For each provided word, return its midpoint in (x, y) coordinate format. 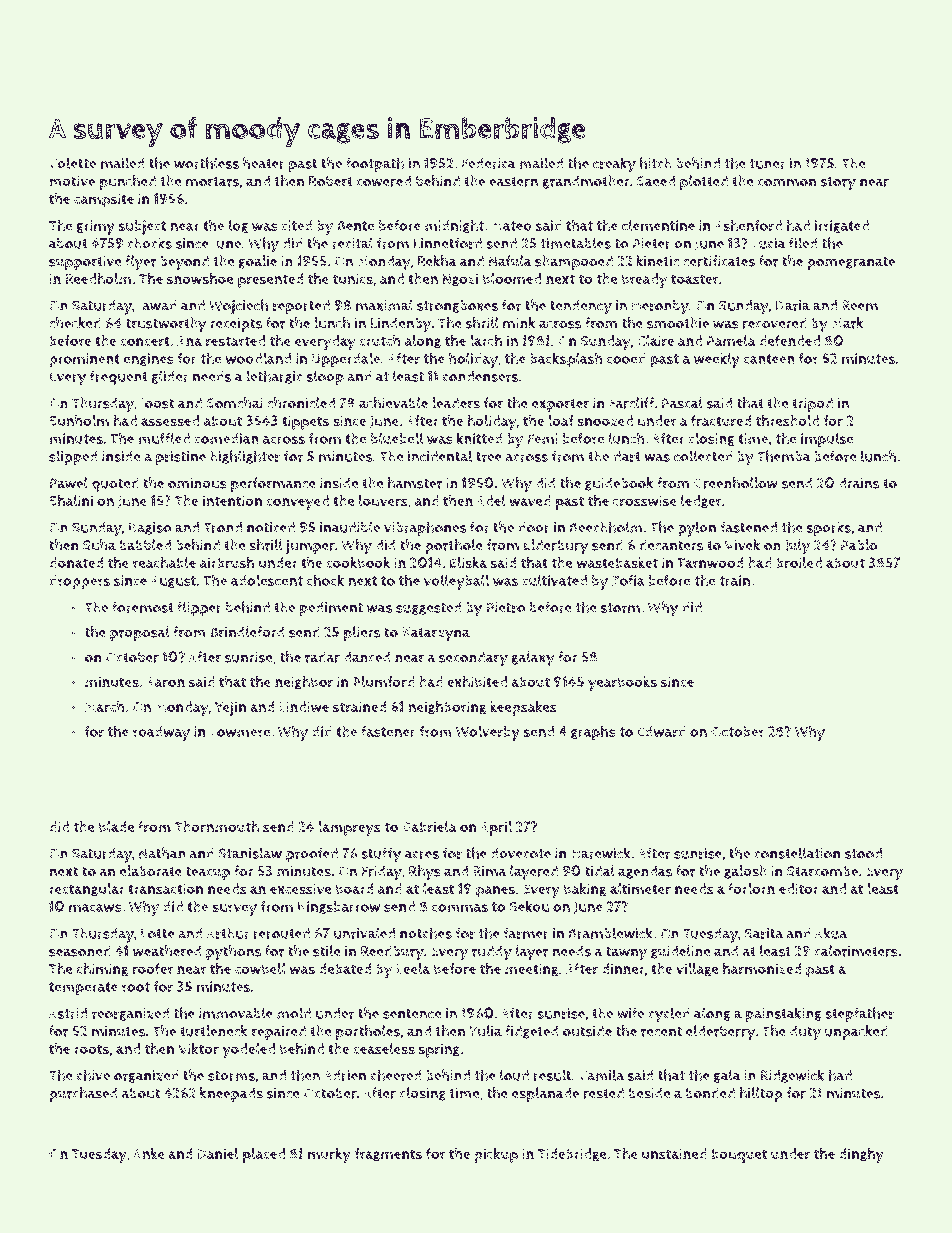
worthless (206, 163)
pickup (496, 1155)
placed (264, 1155)
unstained (674, 1154)
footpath (375, 165)
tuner (767, 164)
